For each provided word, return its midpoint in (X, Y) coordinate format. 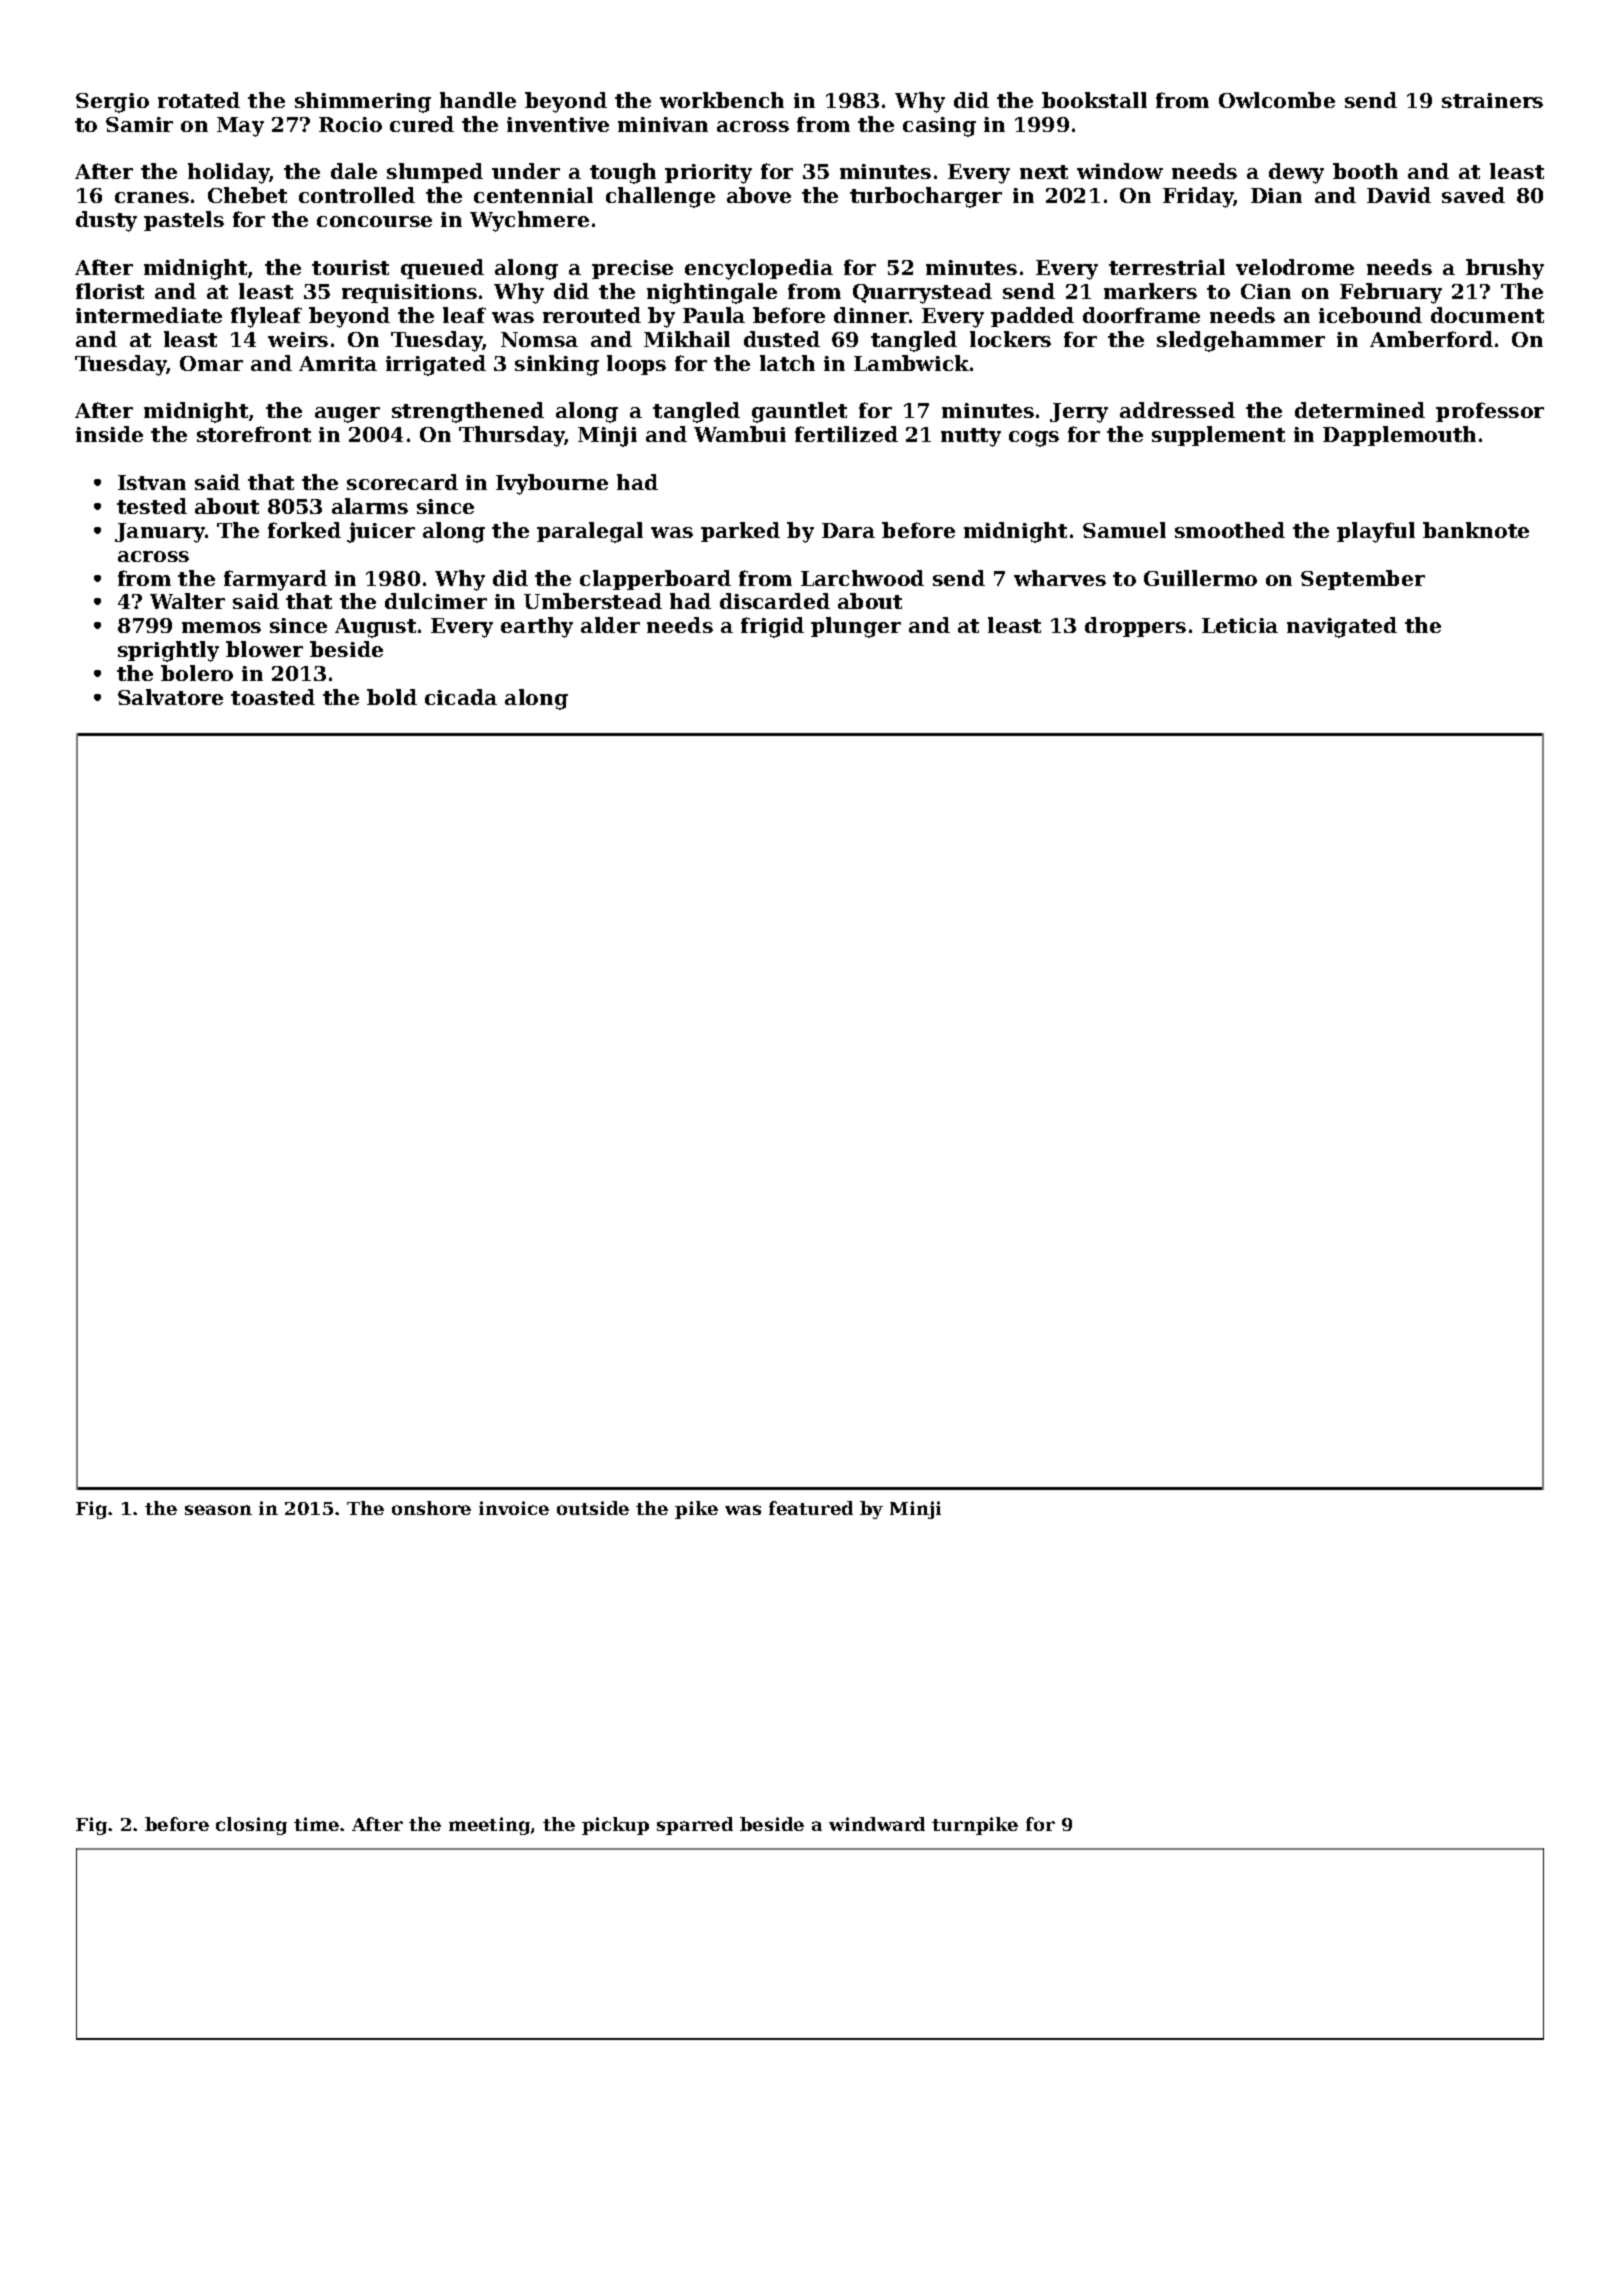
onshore (431, 1508)
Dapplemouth (1399, 436)
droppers (1135, 627)
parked (740, 532)
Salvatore (170, 697)
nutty (971, 437)
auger (347, 415)
